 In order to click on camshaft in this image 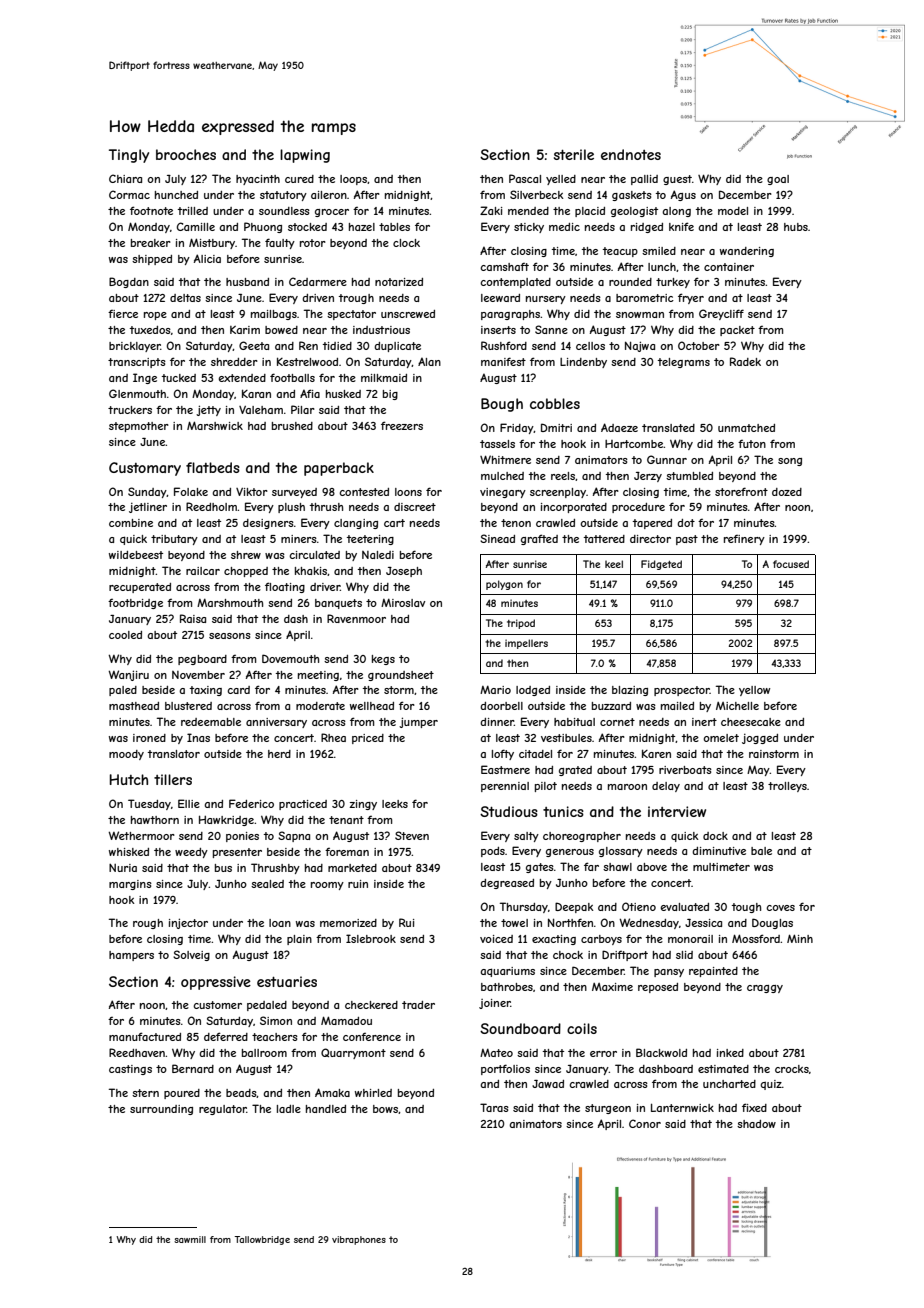, I will do `click(504, 267)`.
